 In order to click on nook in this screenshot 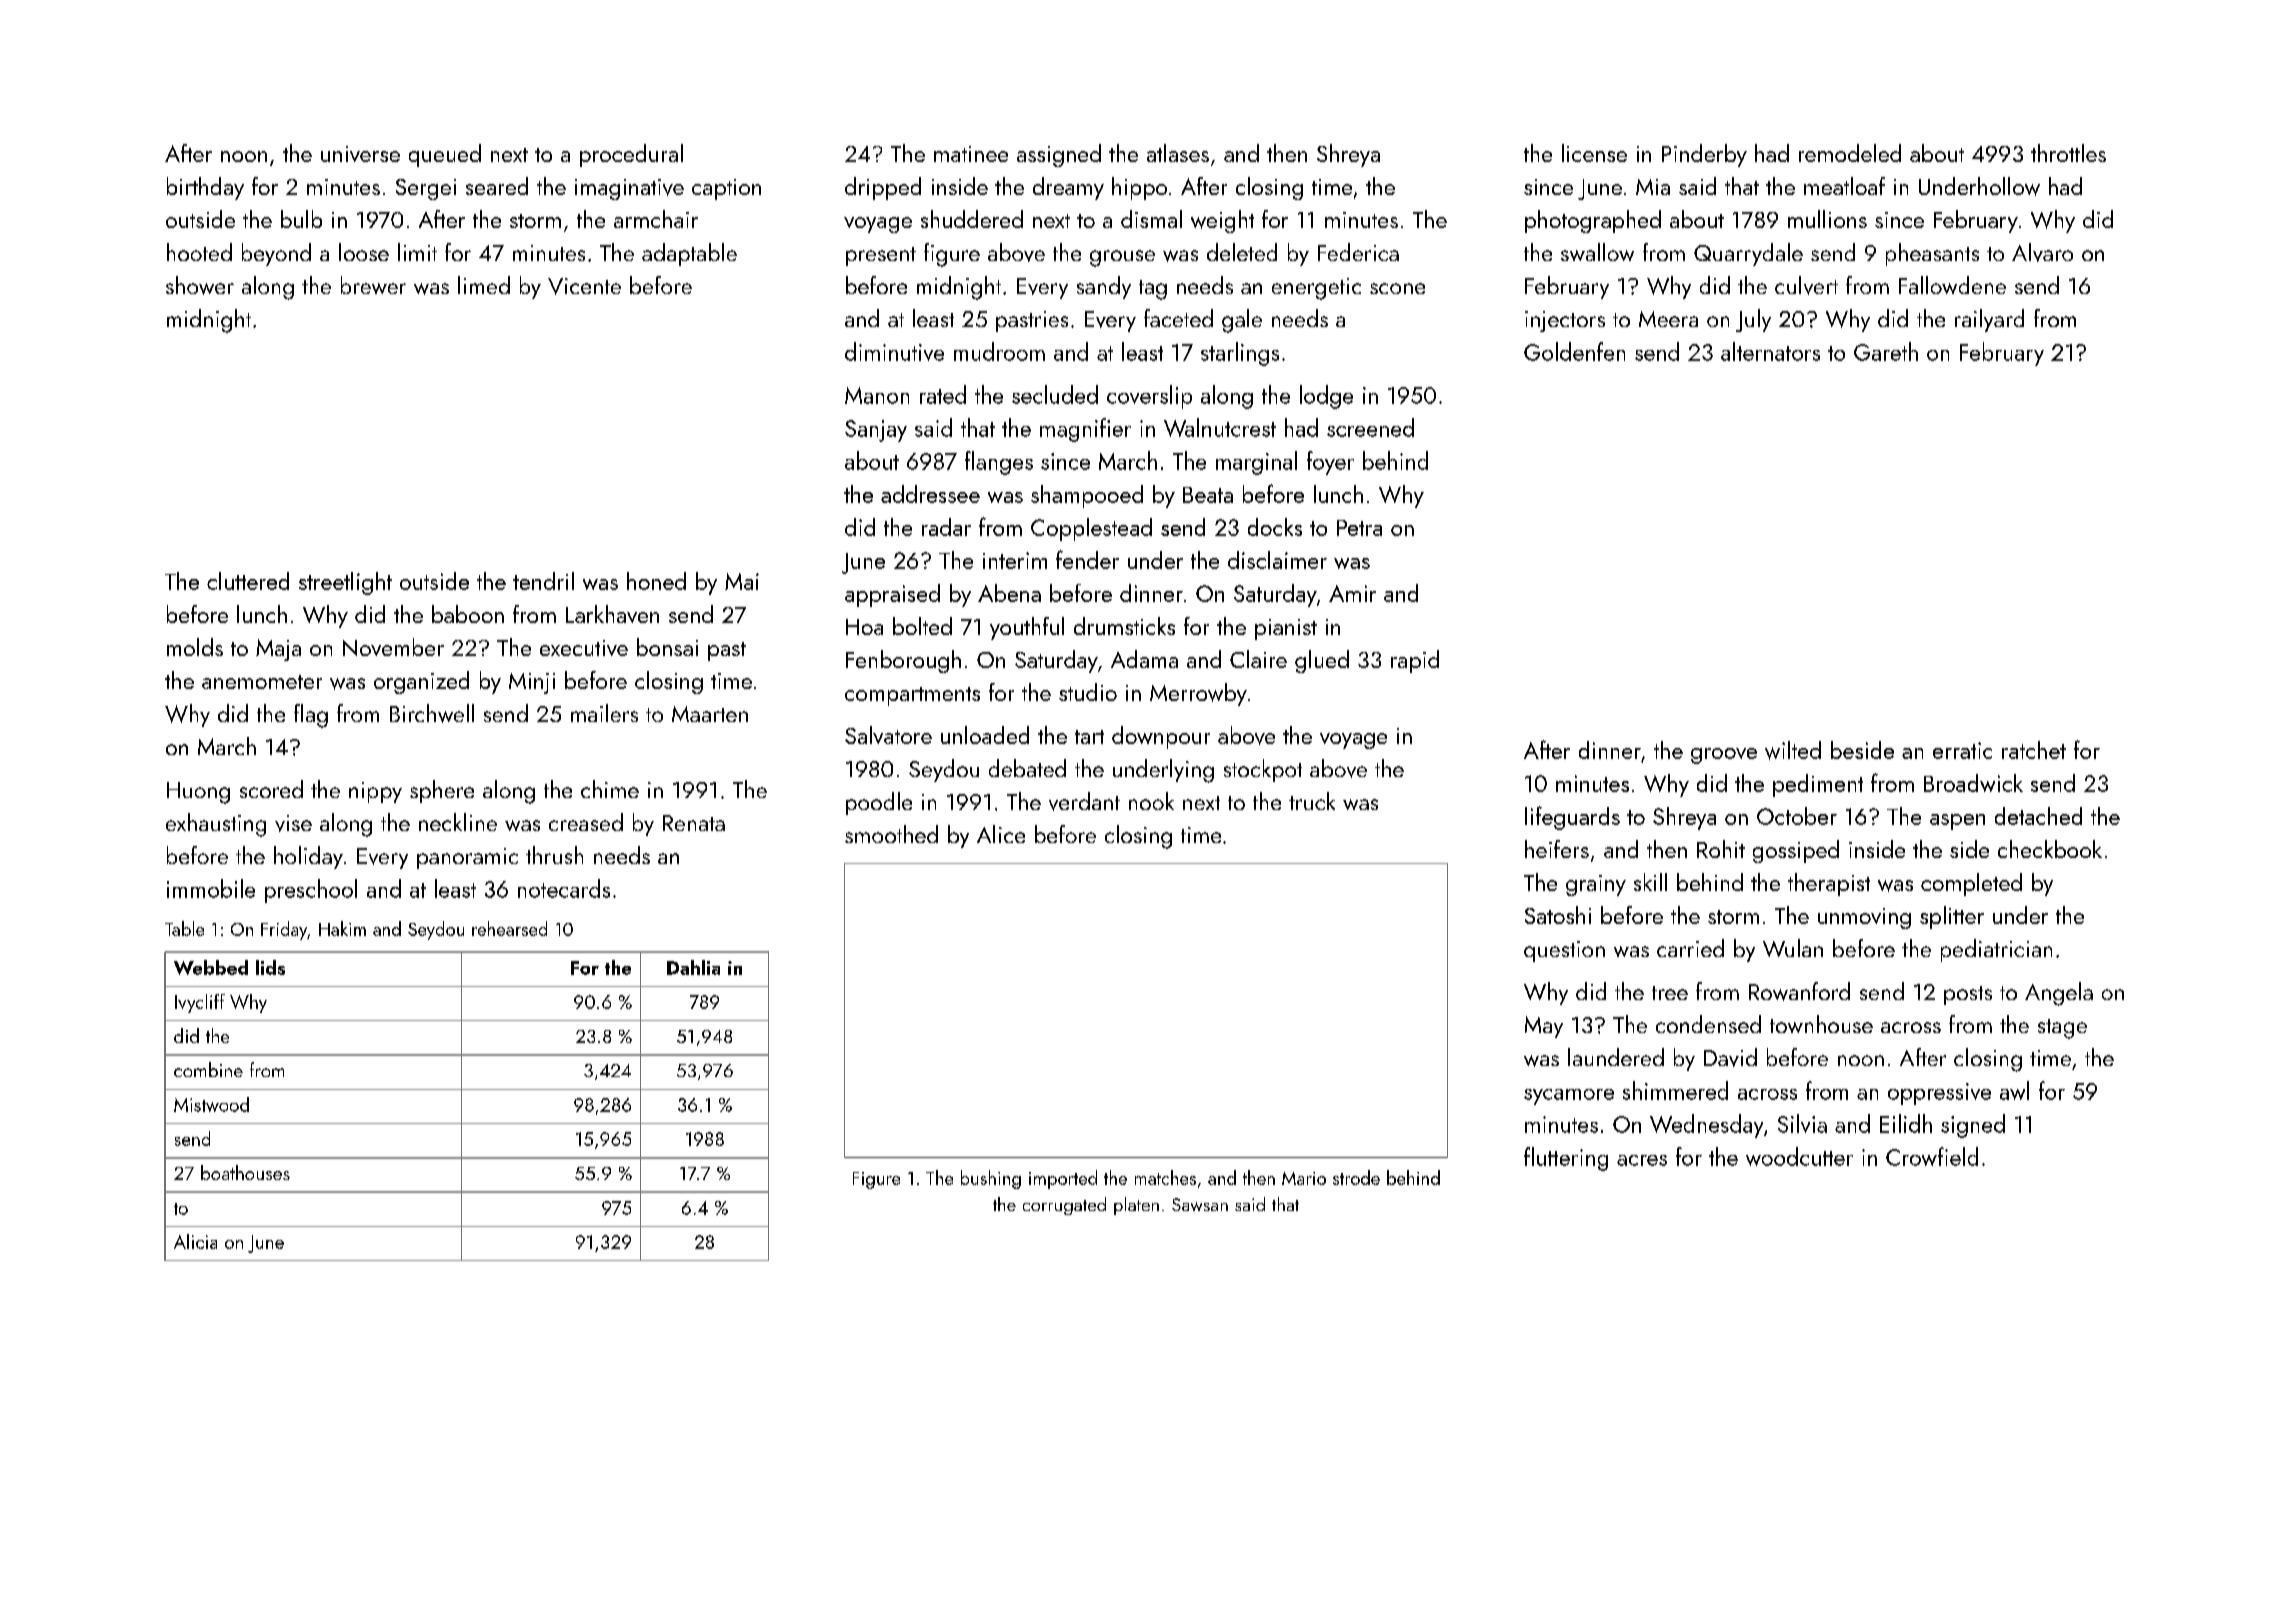, I will do `click(1151, 801)`.
